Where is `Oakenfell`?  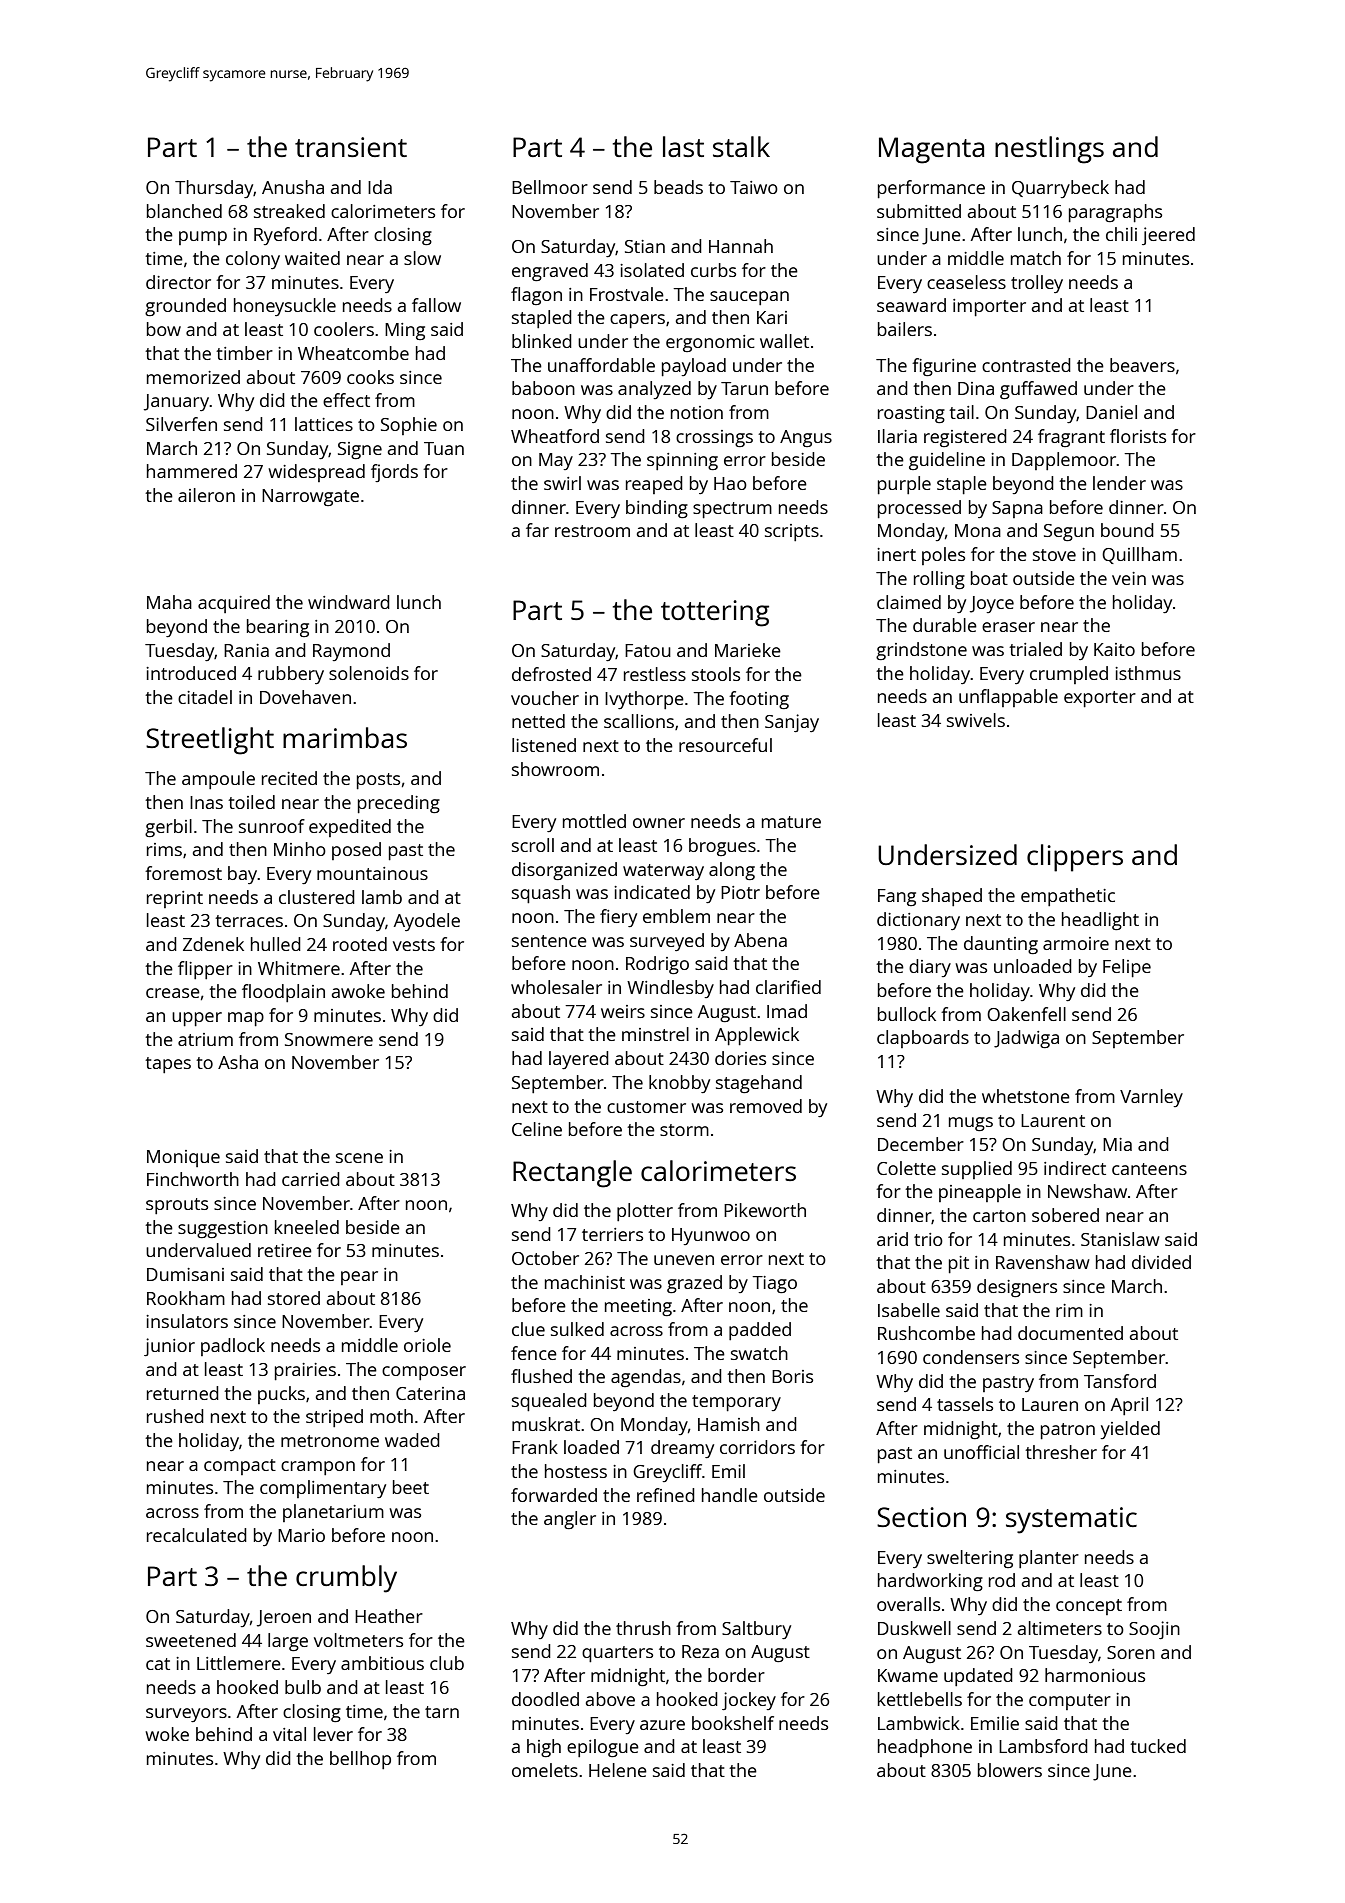 Oakenfell is located at coordinates (1026, 1014).
